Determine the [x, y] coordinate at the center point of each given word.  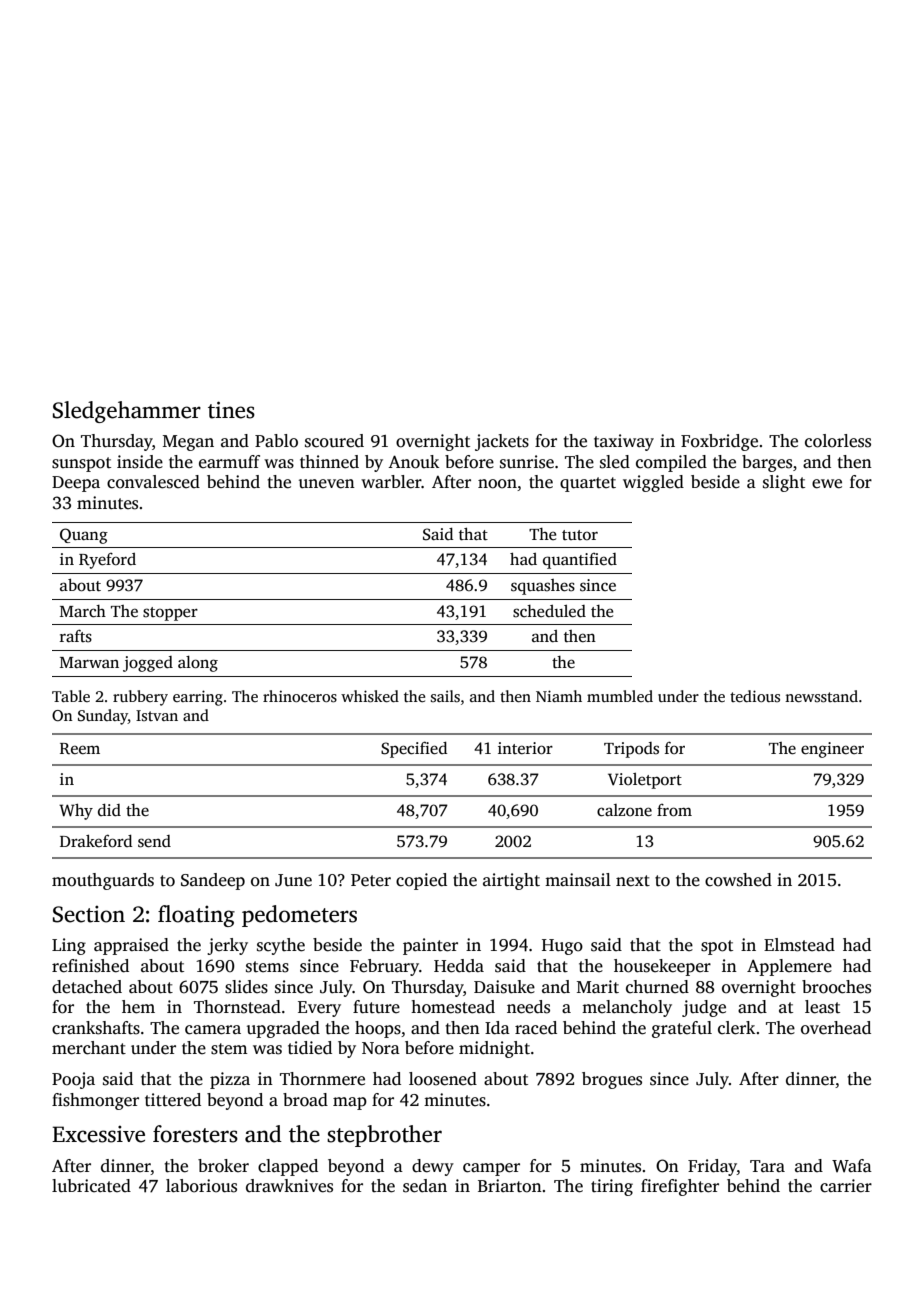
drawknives [289, 1186]
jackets [502, 442]
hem [138, 1007]
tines [231, 410]
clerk [736, 1028]
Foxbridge [719, 442]
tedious [755, 696]
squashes [543, 587]
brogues [612, 1080]
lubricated [91, 1186]
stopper [170, 614]
